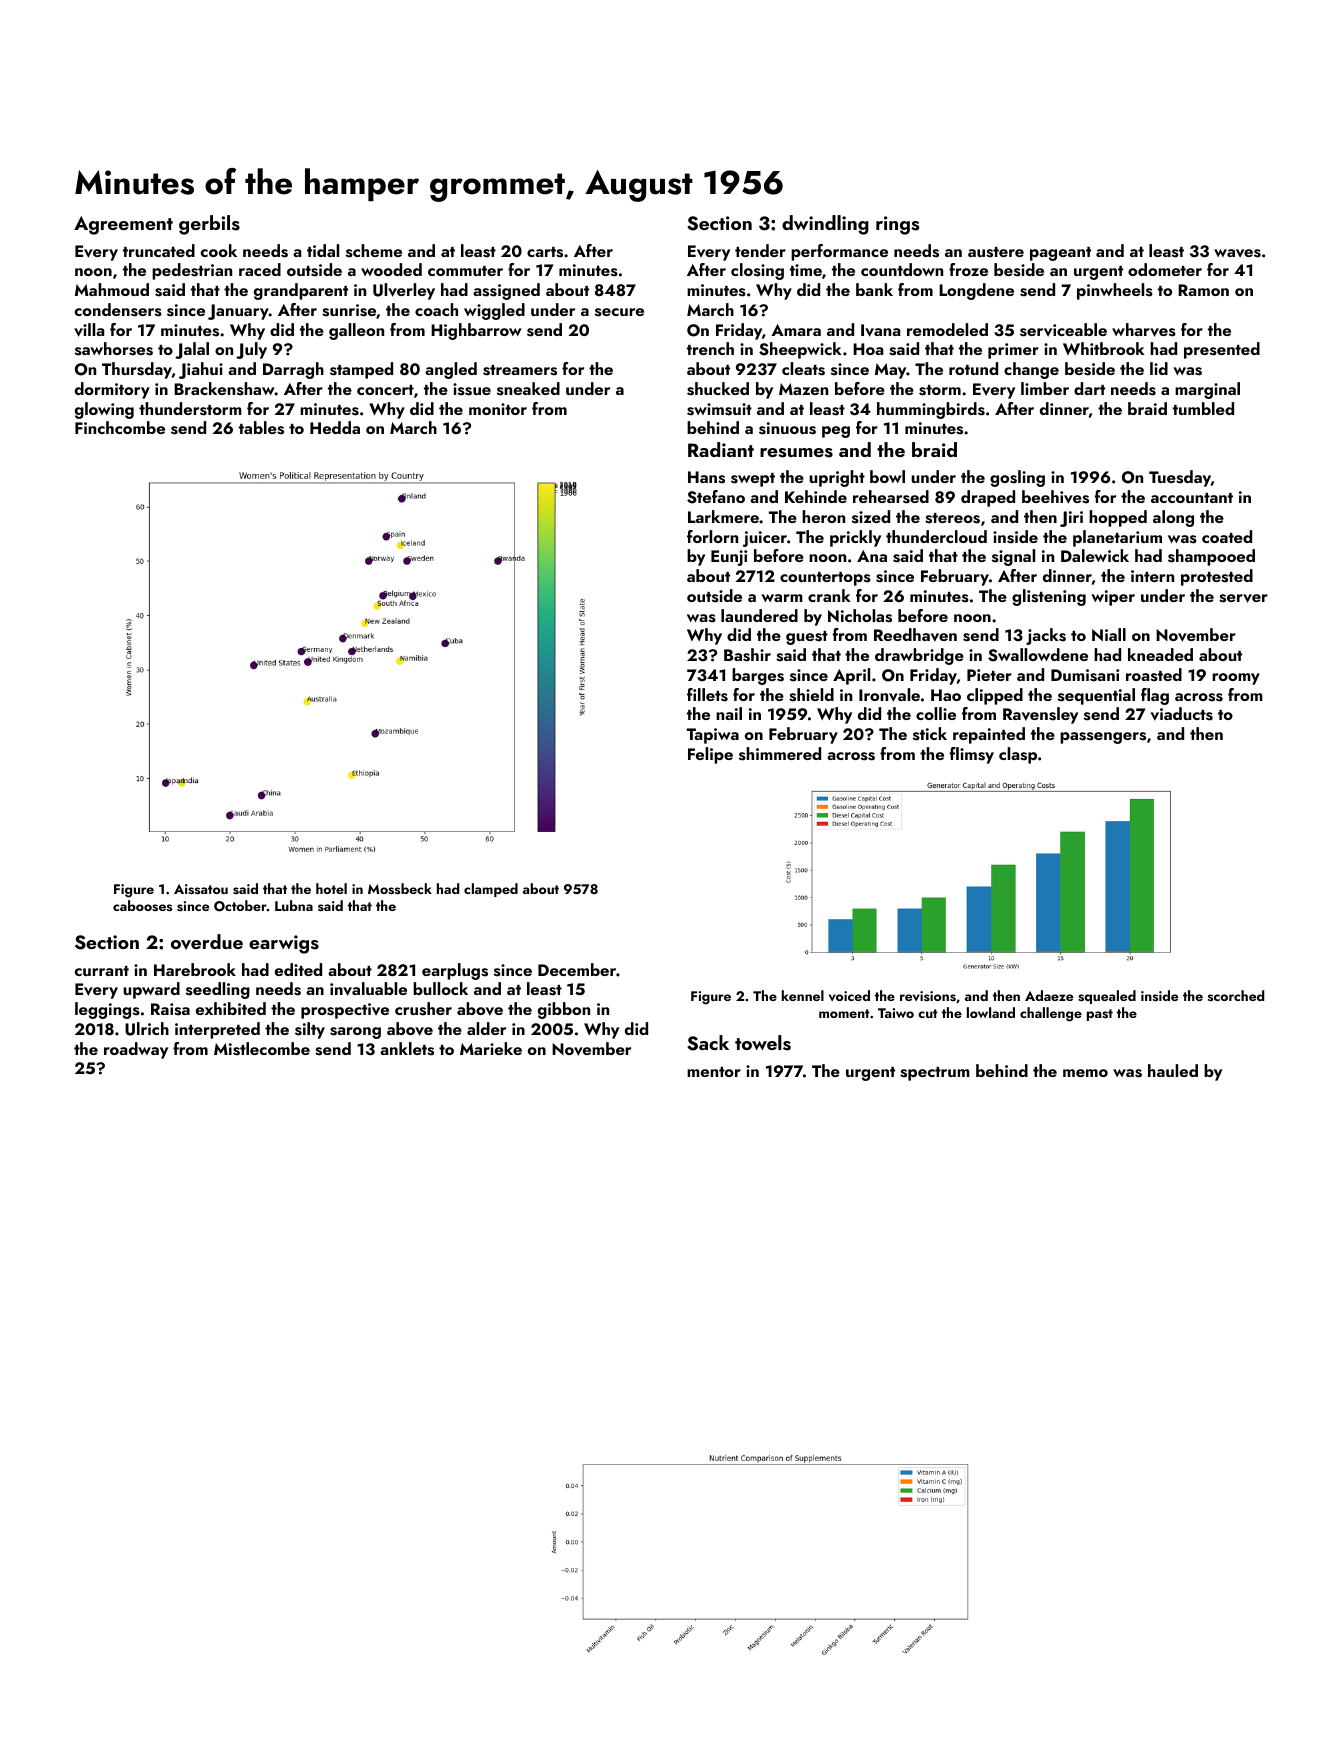 Image resolution: width=1343 pixels, height=1738 pixels. I want to click on Dalewick, so click(1095, 555).
